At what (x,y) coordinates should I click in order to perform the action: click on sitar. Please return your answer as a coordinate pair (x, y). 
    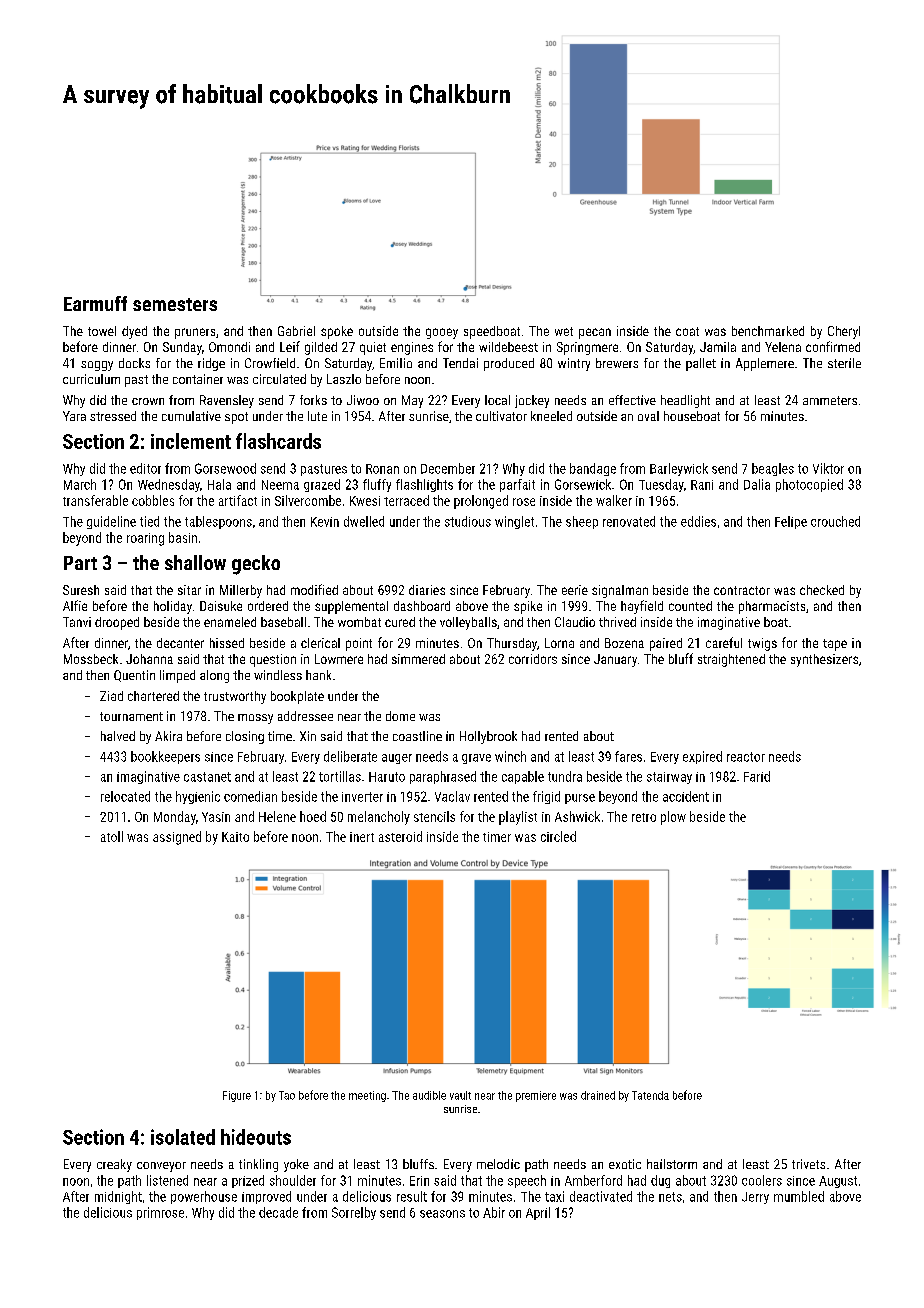
    Looking at the image, I should click on (189, 590).
